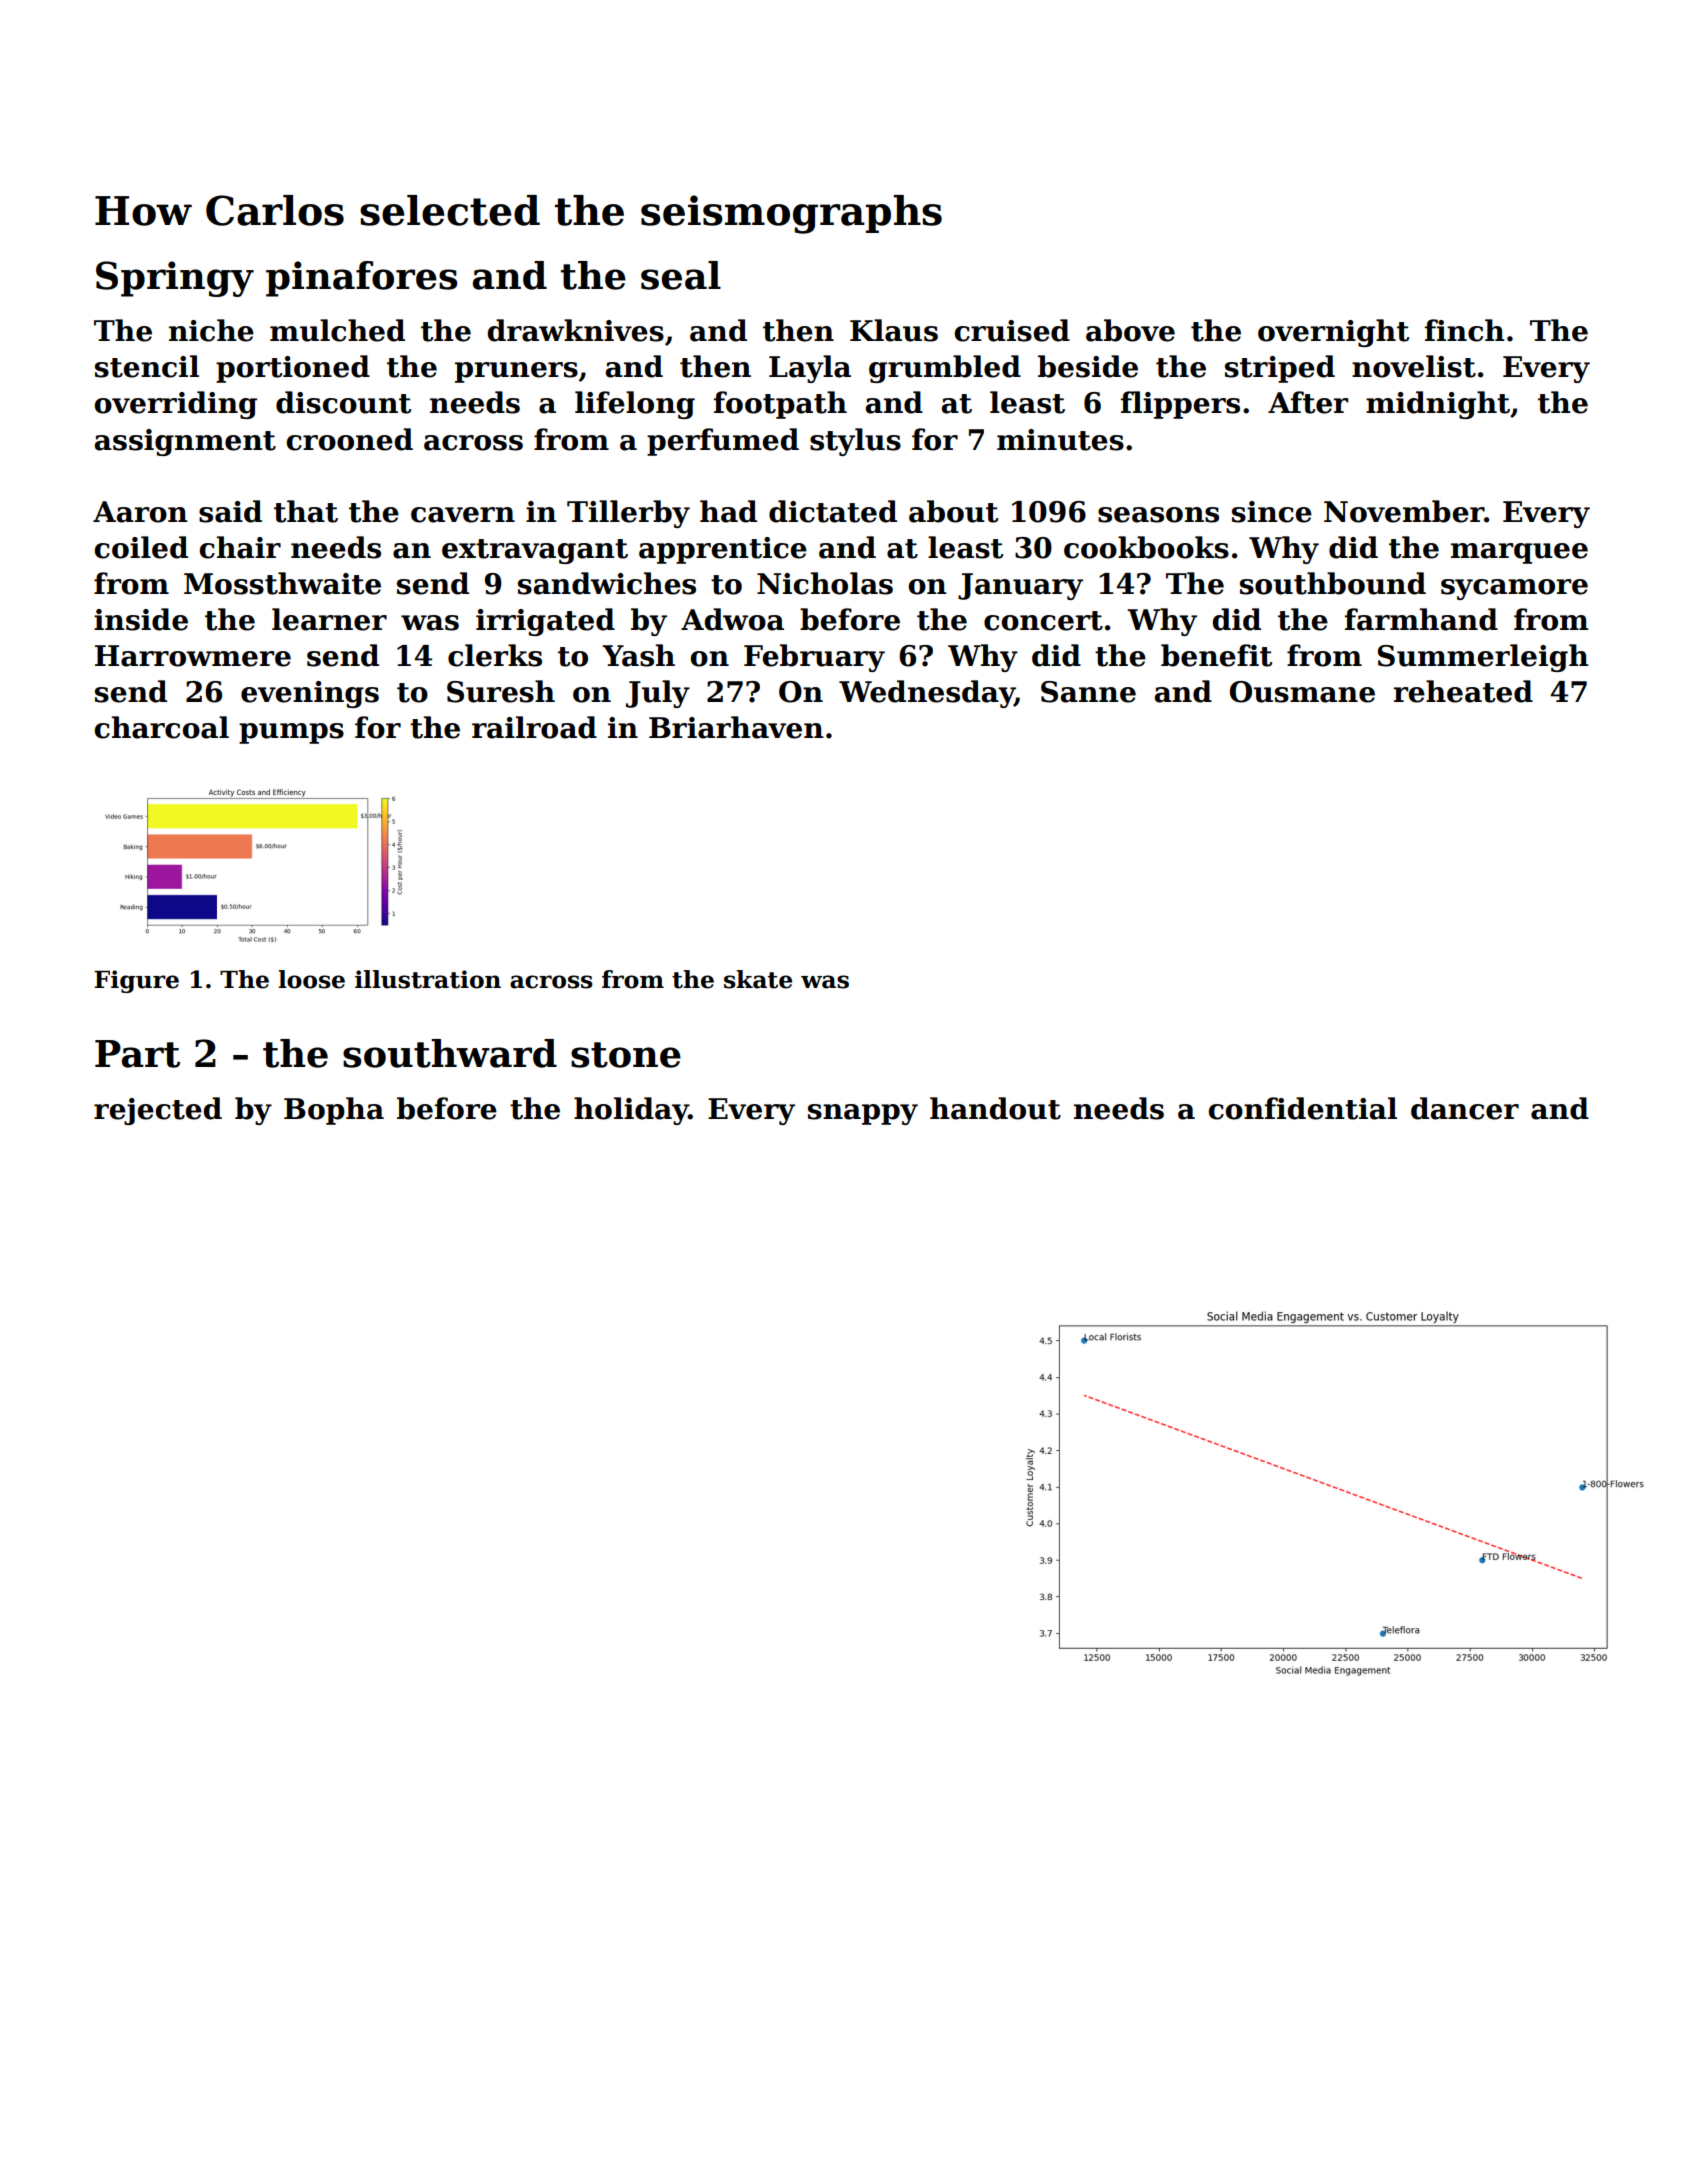 The width and height of the page is (1683, 2178). I want to click on Suresh, so click(501, 691).
